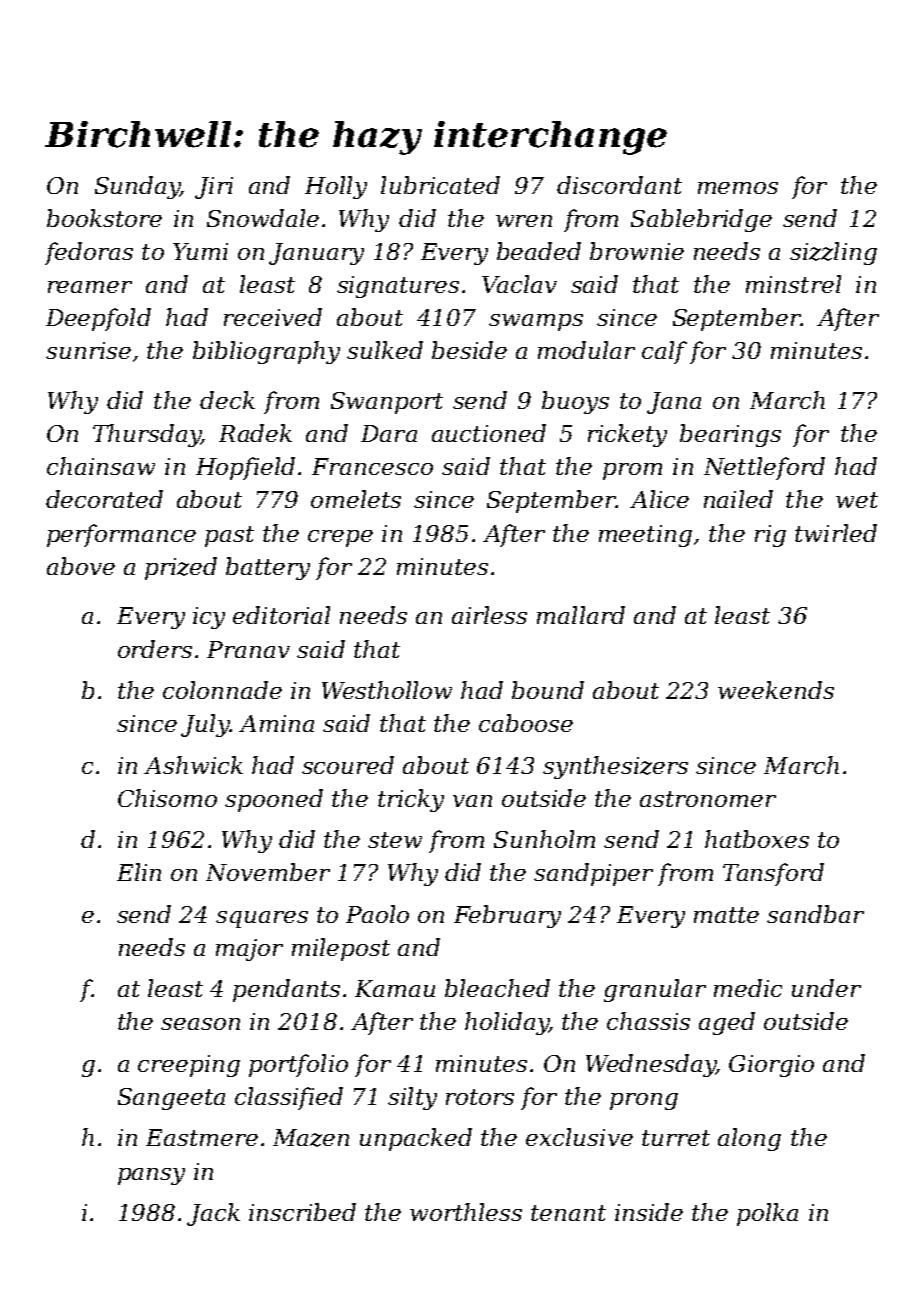 Image resolution: width=924 pixels, height=1314 pixels. Describe the element at coordinates (776, 690) in the page. I see `weekends` at that location.
